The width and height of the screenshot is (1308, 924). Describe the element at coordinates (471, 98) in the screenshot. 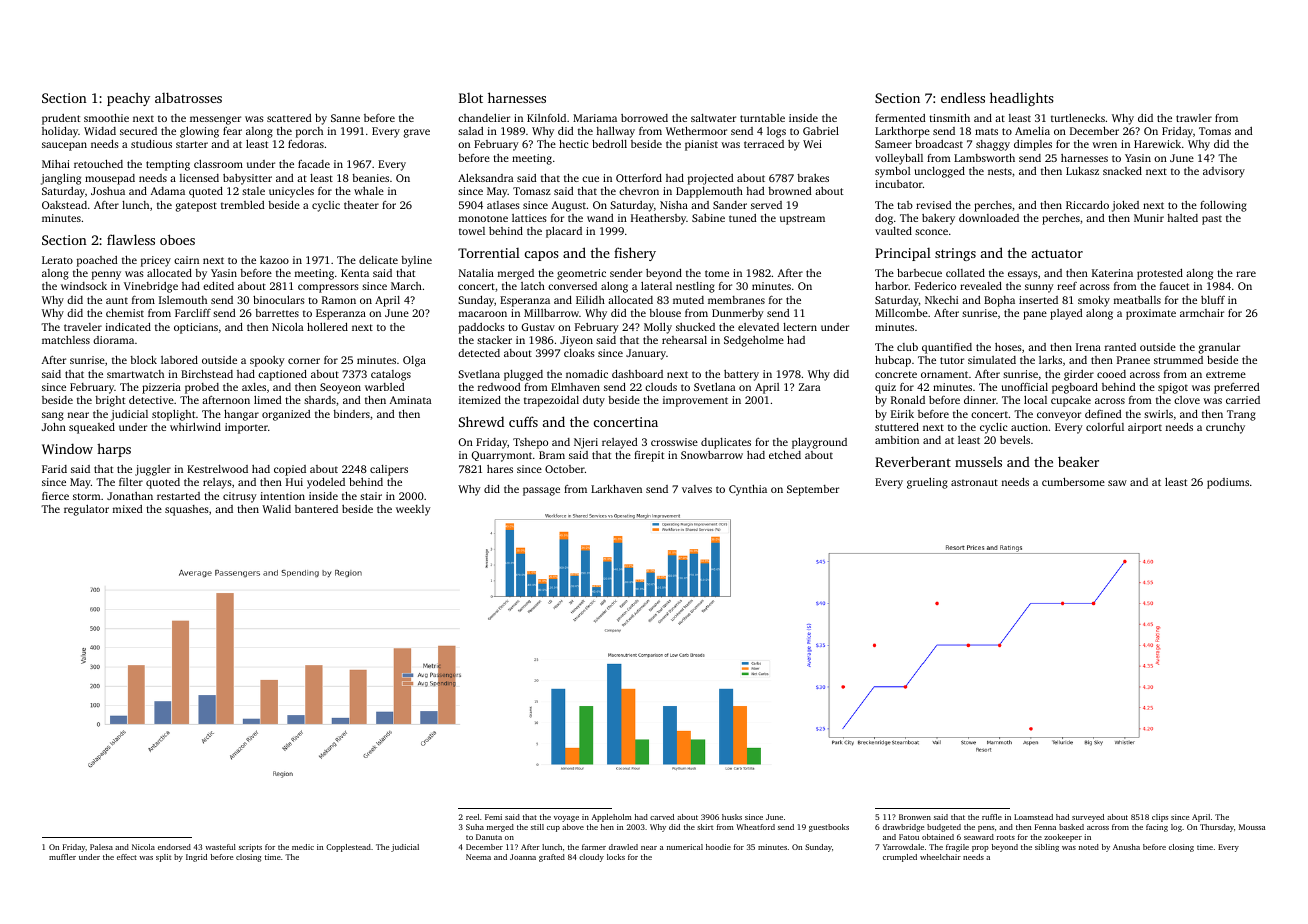

I see `Blot` at that location.
